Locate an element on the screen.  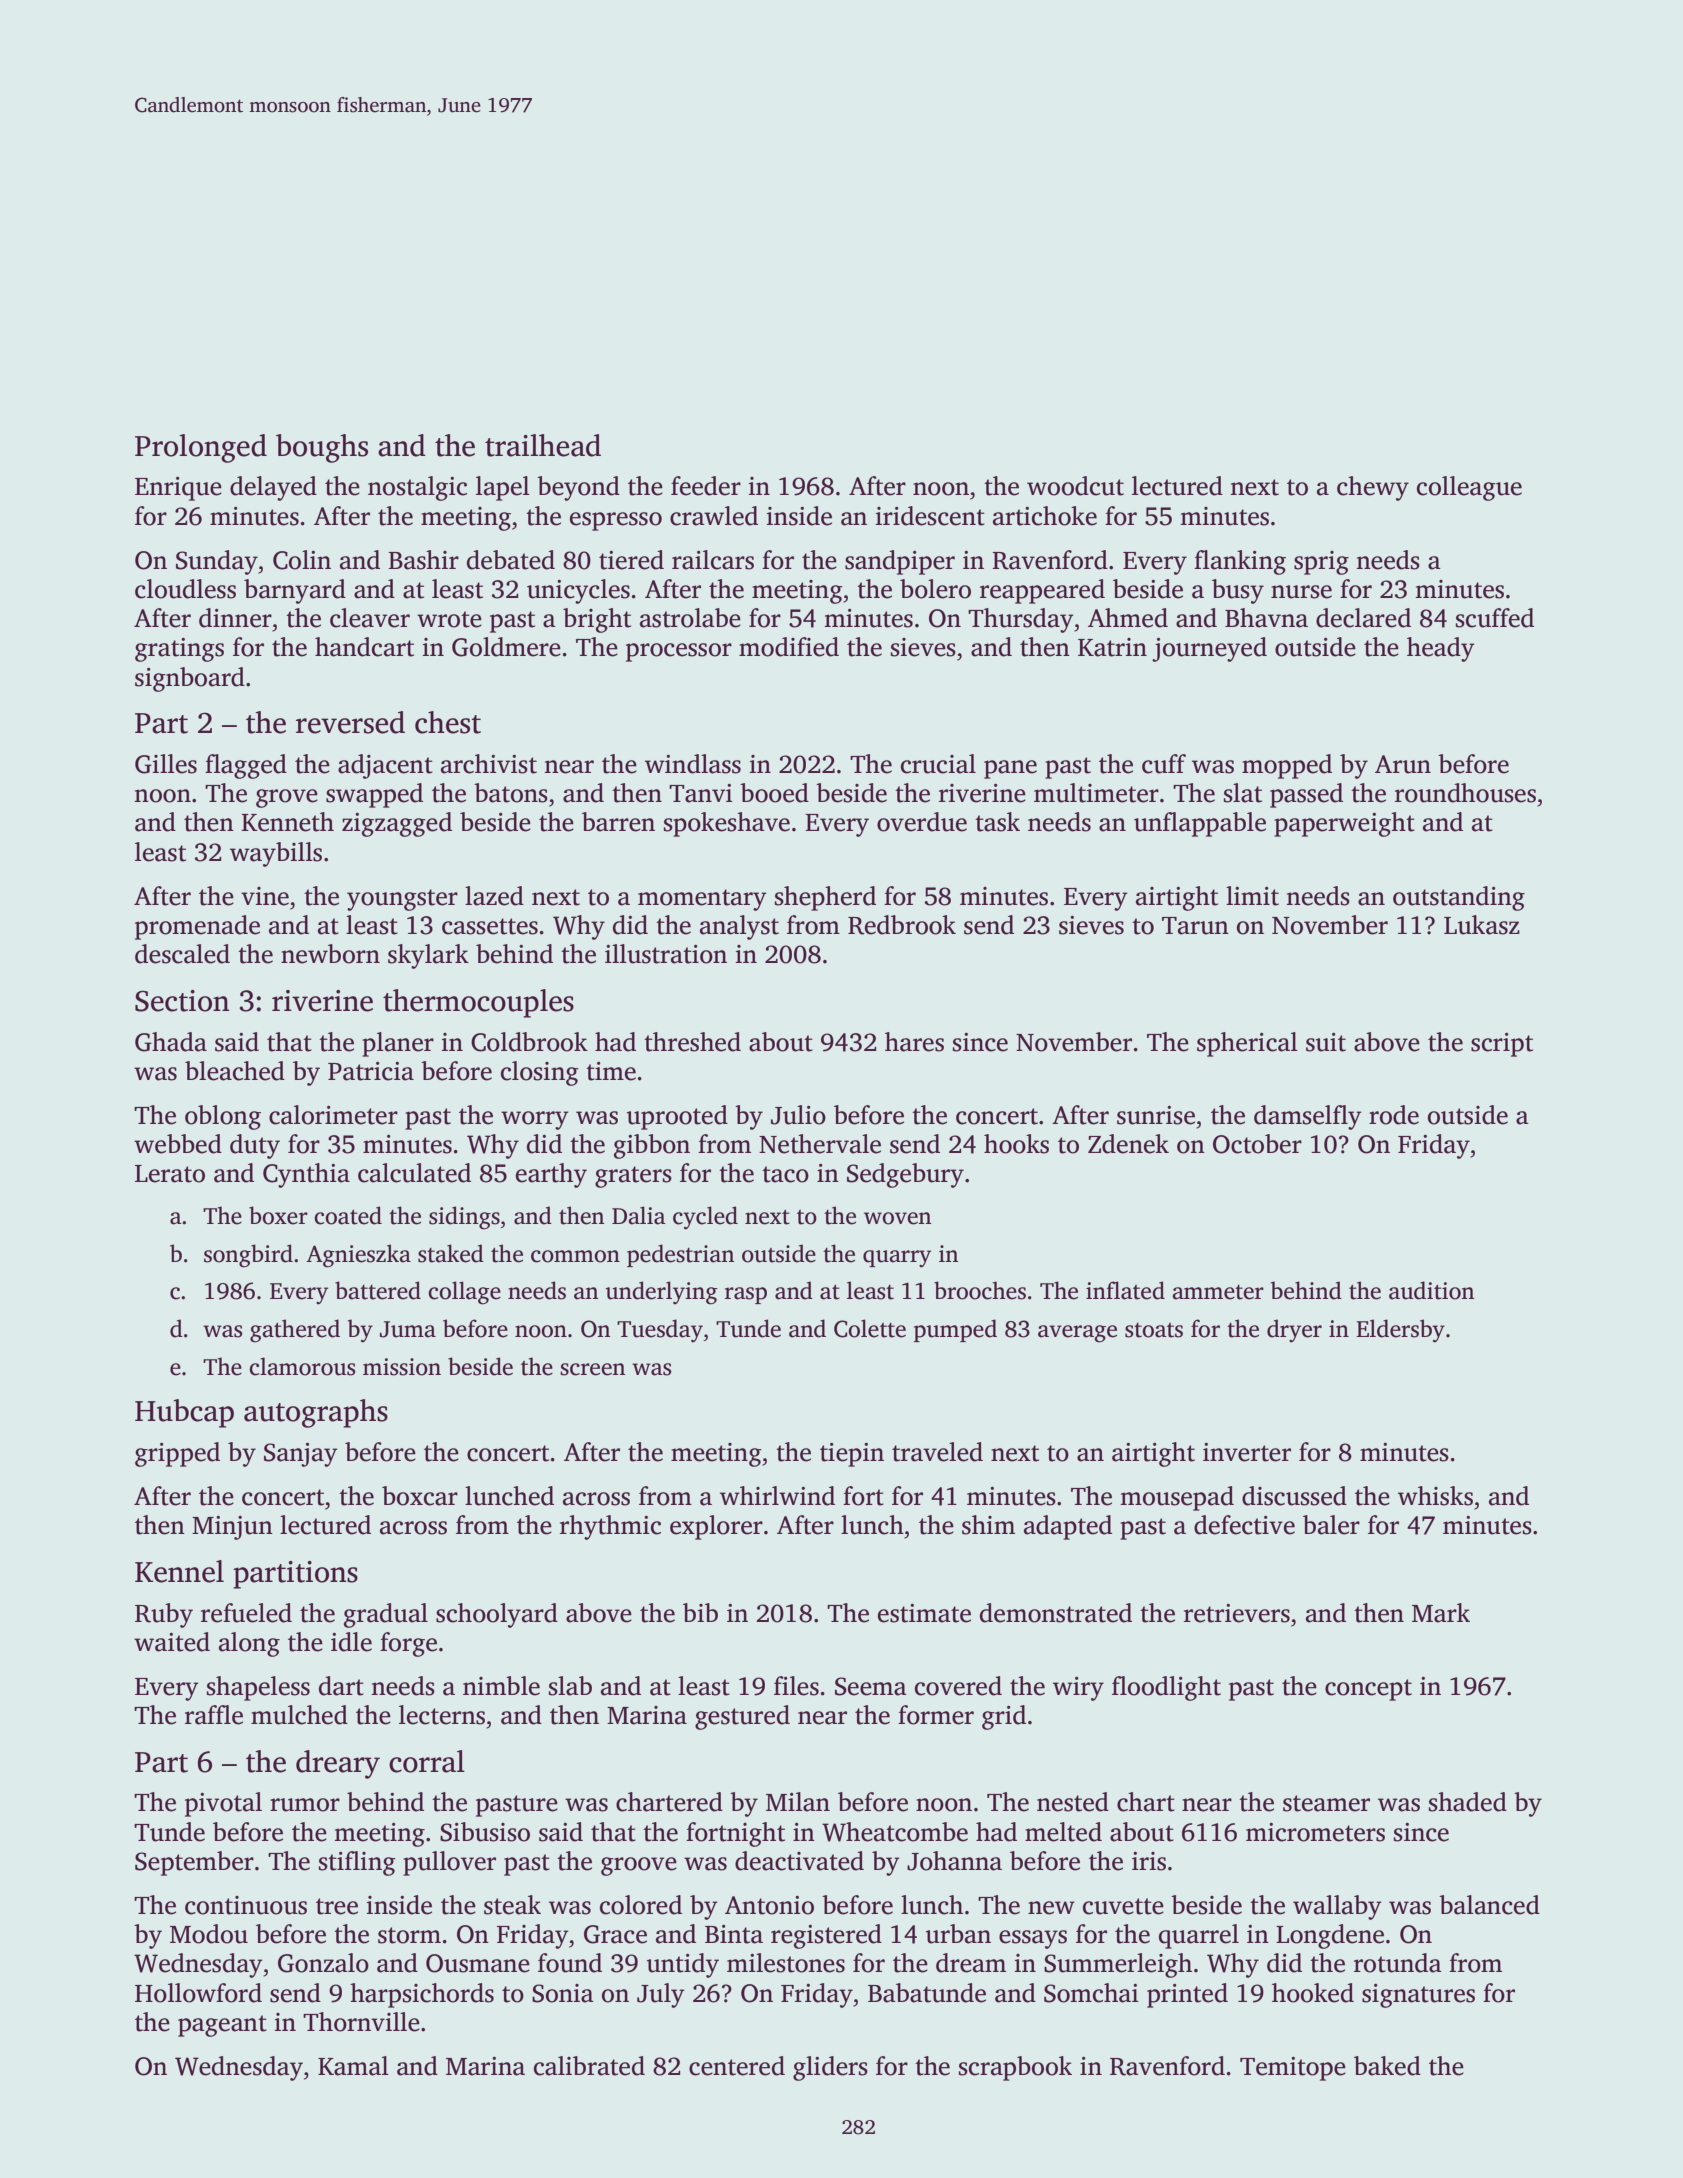
schoolyard is located at coordinates (497, 1615).
